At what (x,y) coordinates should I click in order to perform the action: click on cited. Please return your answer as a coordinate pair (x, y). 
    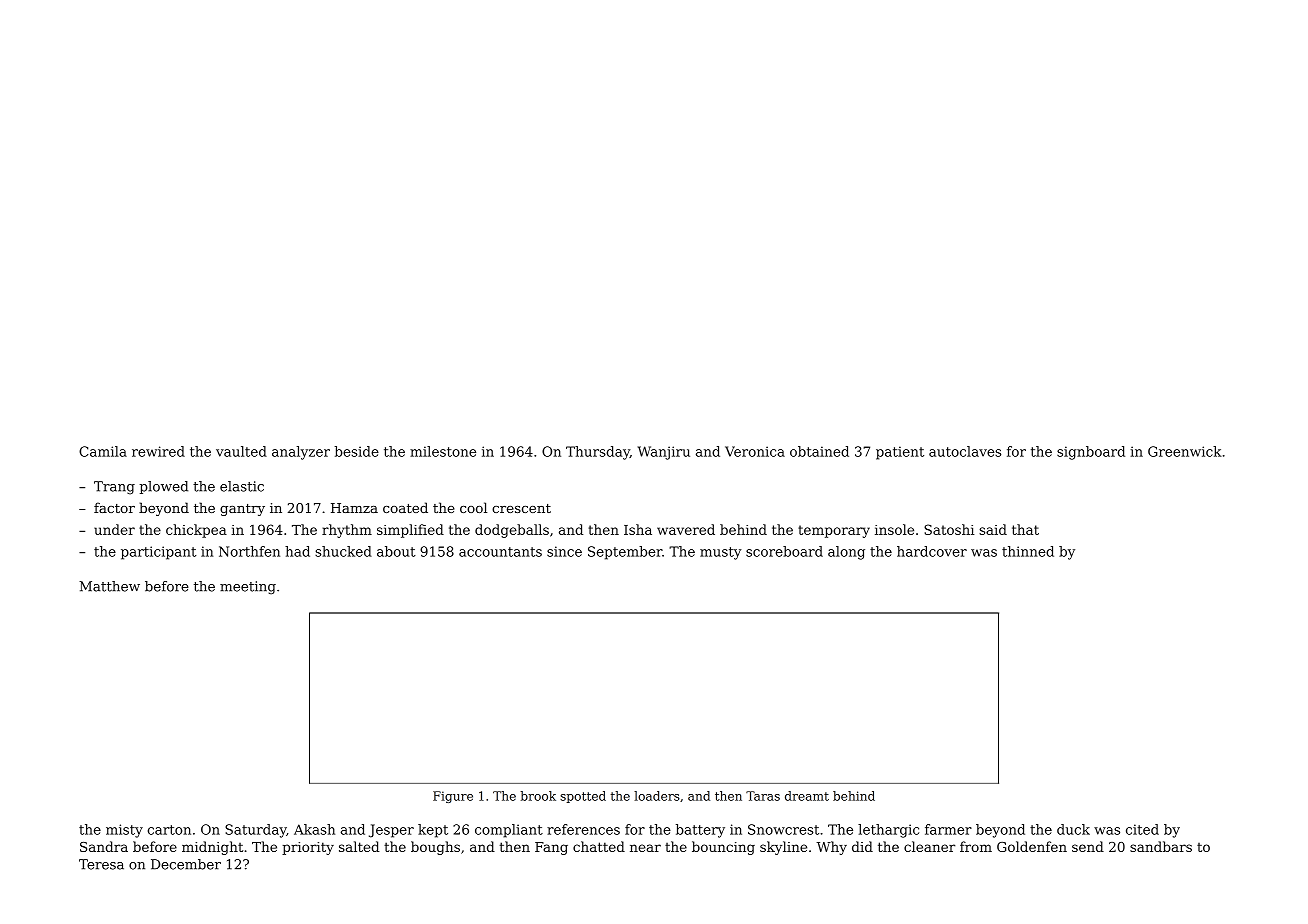
    Looking at the image, I should click on (1142, 829).
